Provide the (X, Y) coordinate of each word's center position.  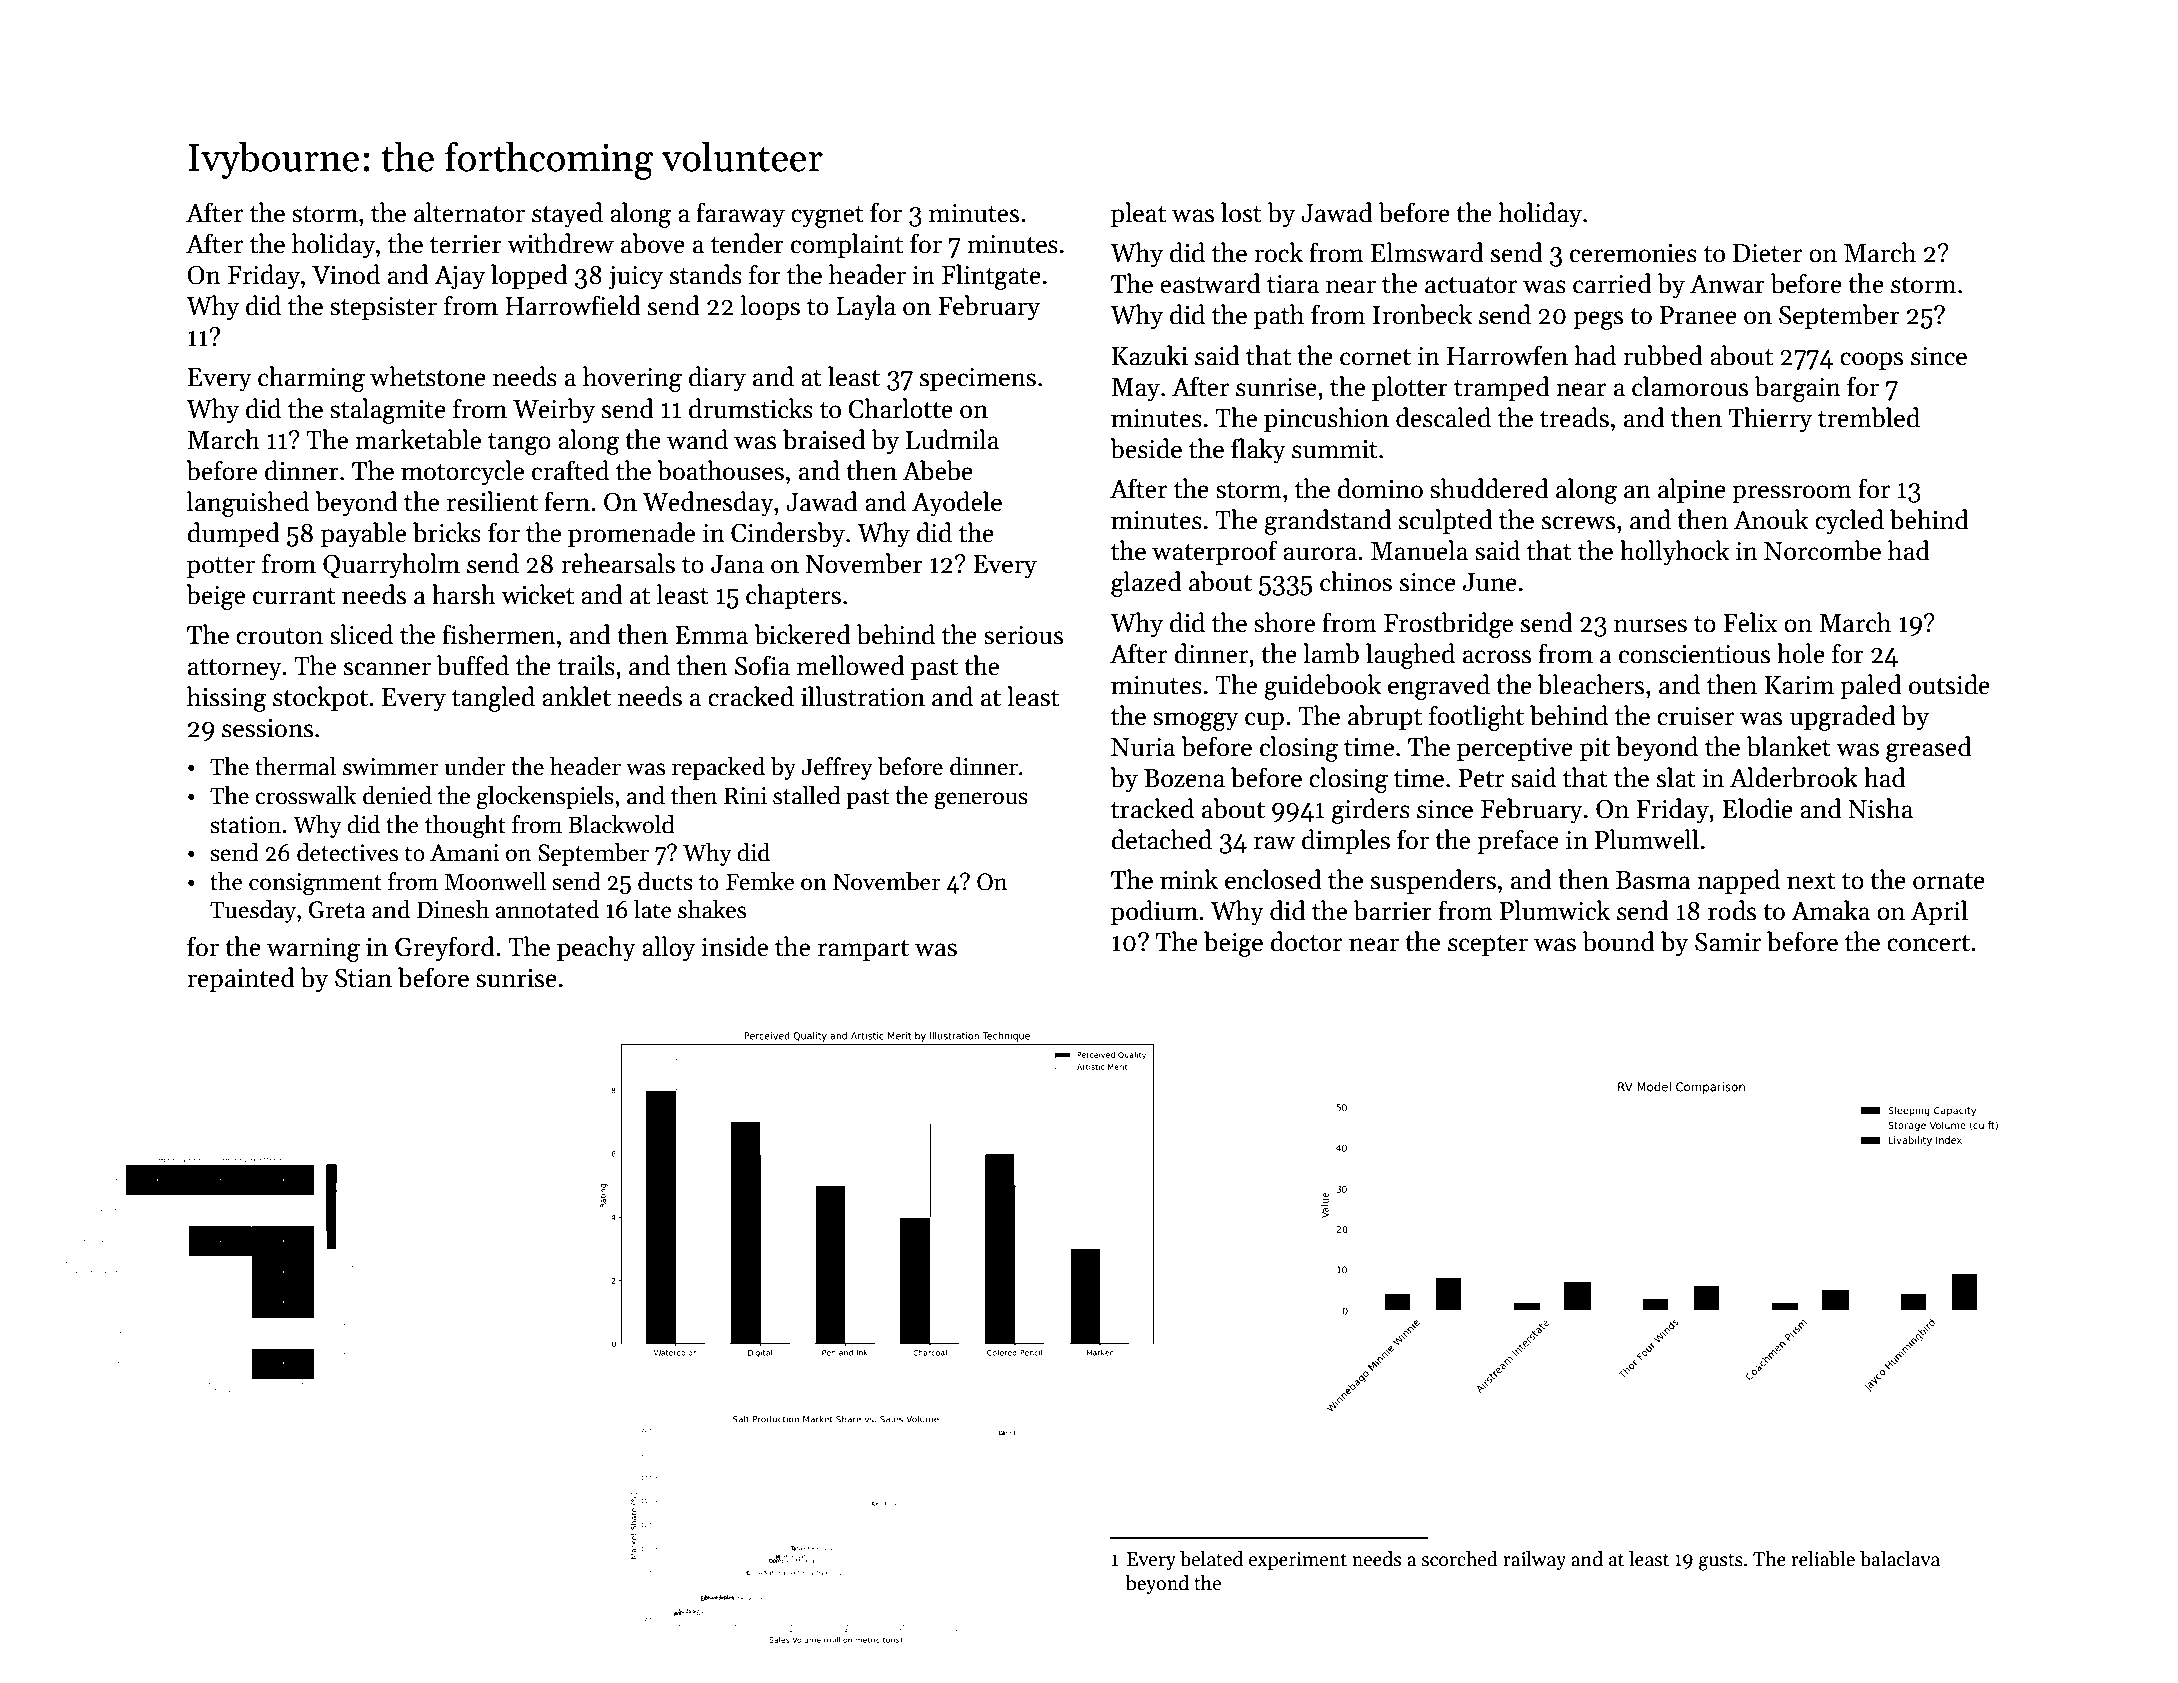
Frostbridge (1448, 625)
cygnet (827, 217)
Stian (363, 978)
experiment (1298, 1561)
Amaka (1830, 910)
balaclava (1900, 1559)
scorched (1459, 1559)
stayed (567, 215)
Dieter (1767, 253)
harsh (464, 594)
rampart (863, 950)
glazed (1146, 584)
